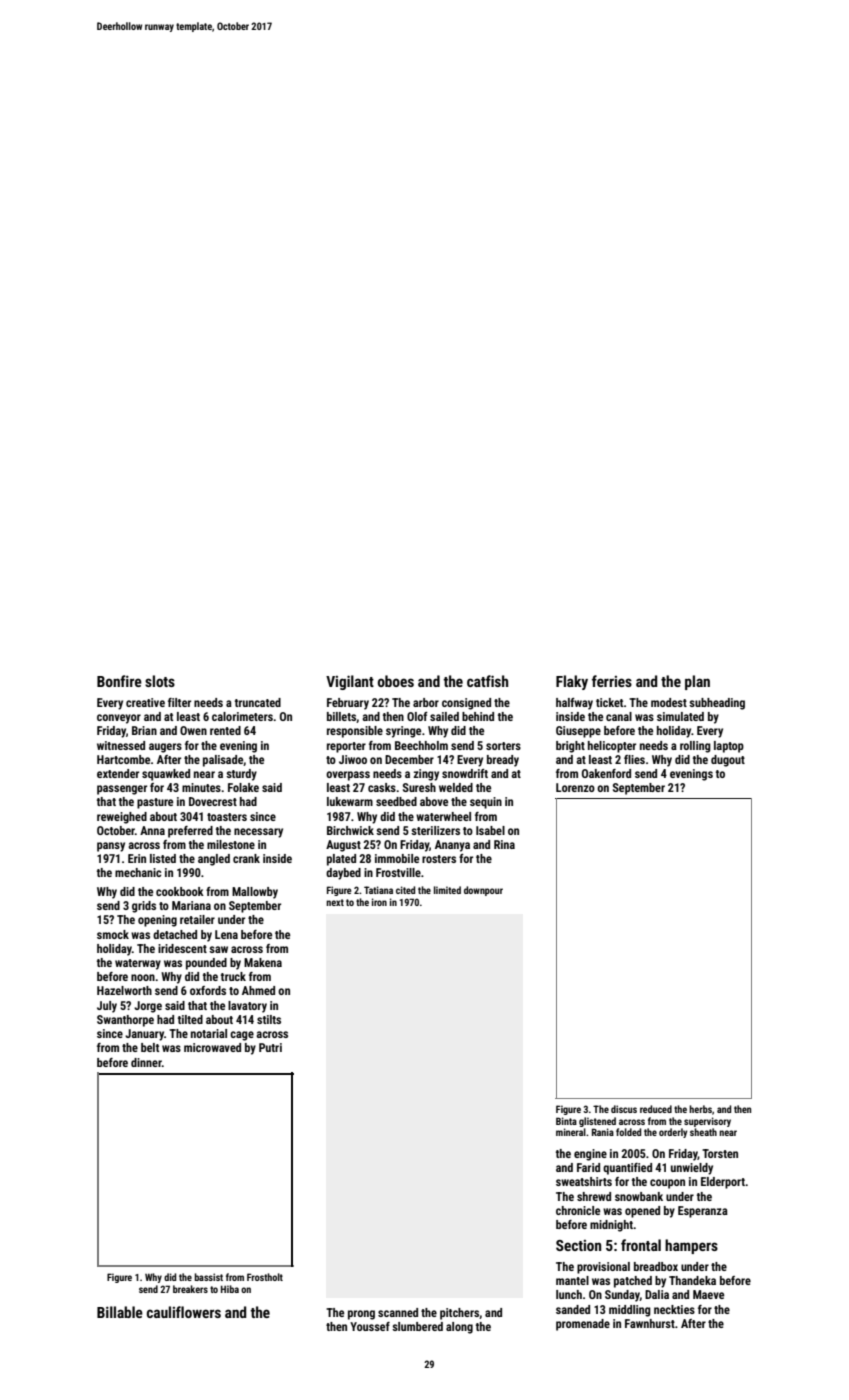 Image resolution: width=849 pixels, height=1400 pixels. Describe the element at coordinates (361, 1315) in the screenshot. I see `prong` at that location.
